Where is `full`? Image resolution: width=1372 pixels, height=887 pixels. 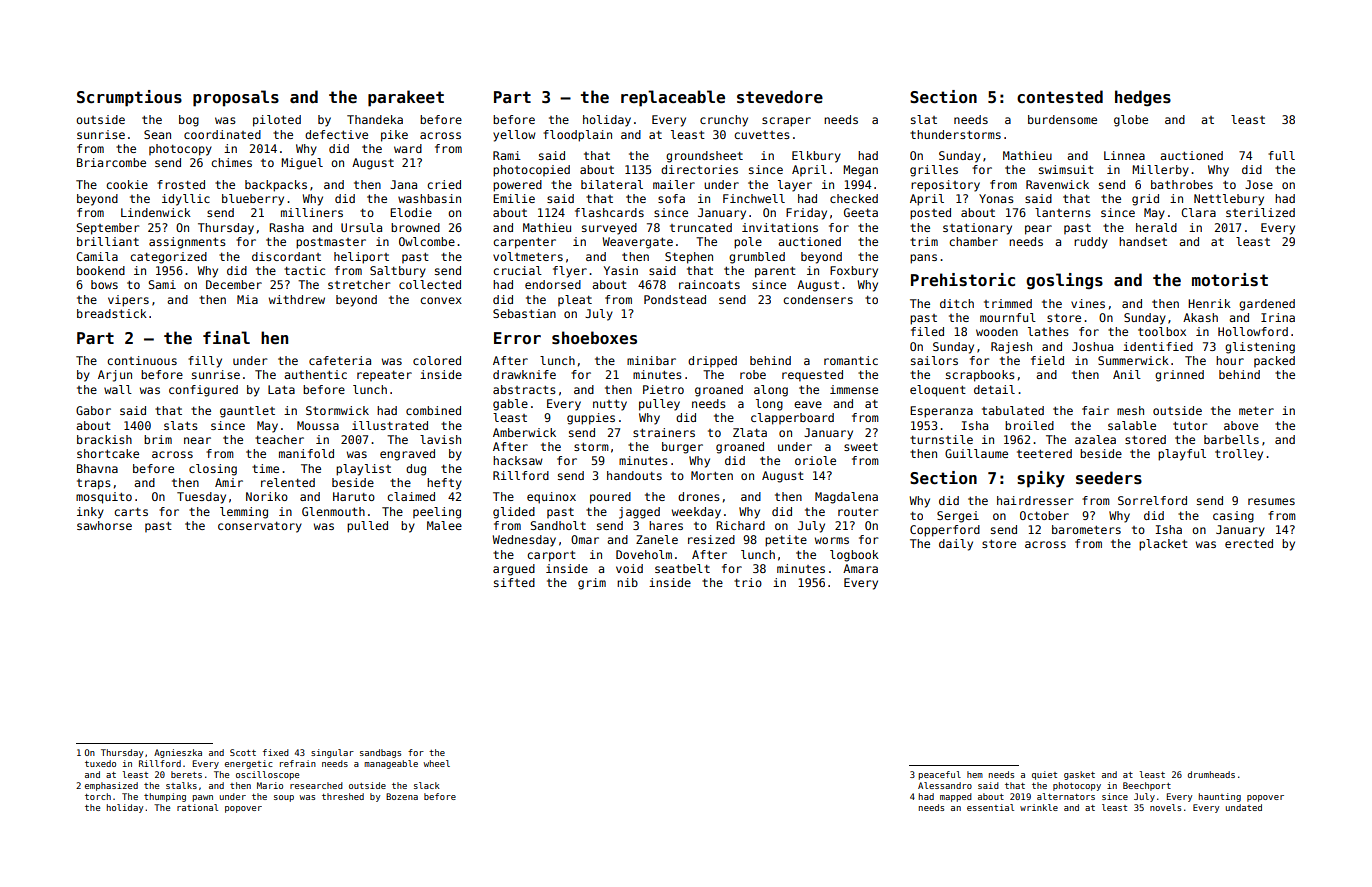 full is located at coordinates (1281, 155).
